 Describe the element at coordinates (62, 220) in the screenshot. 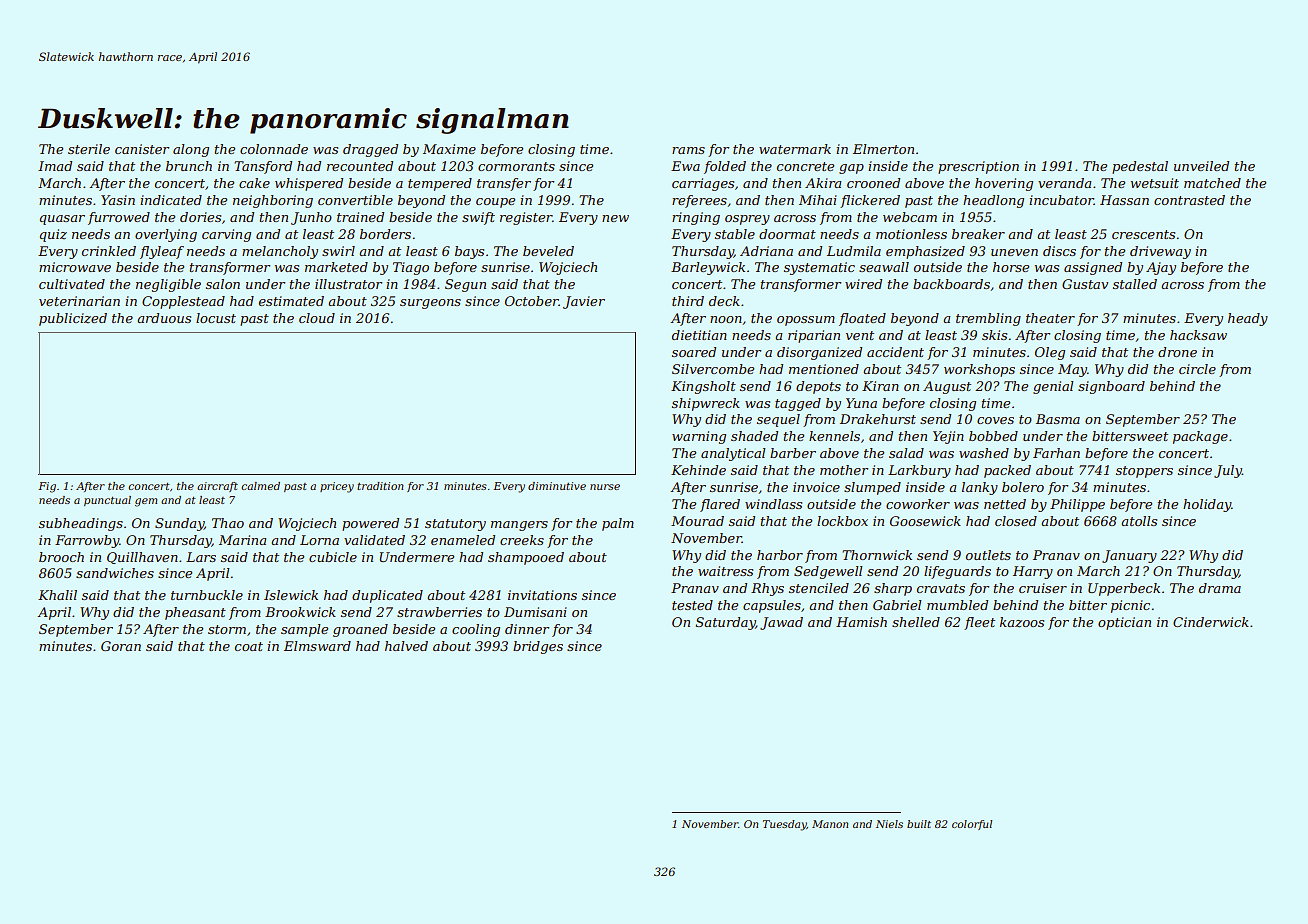

I see `quasar` at that location.
